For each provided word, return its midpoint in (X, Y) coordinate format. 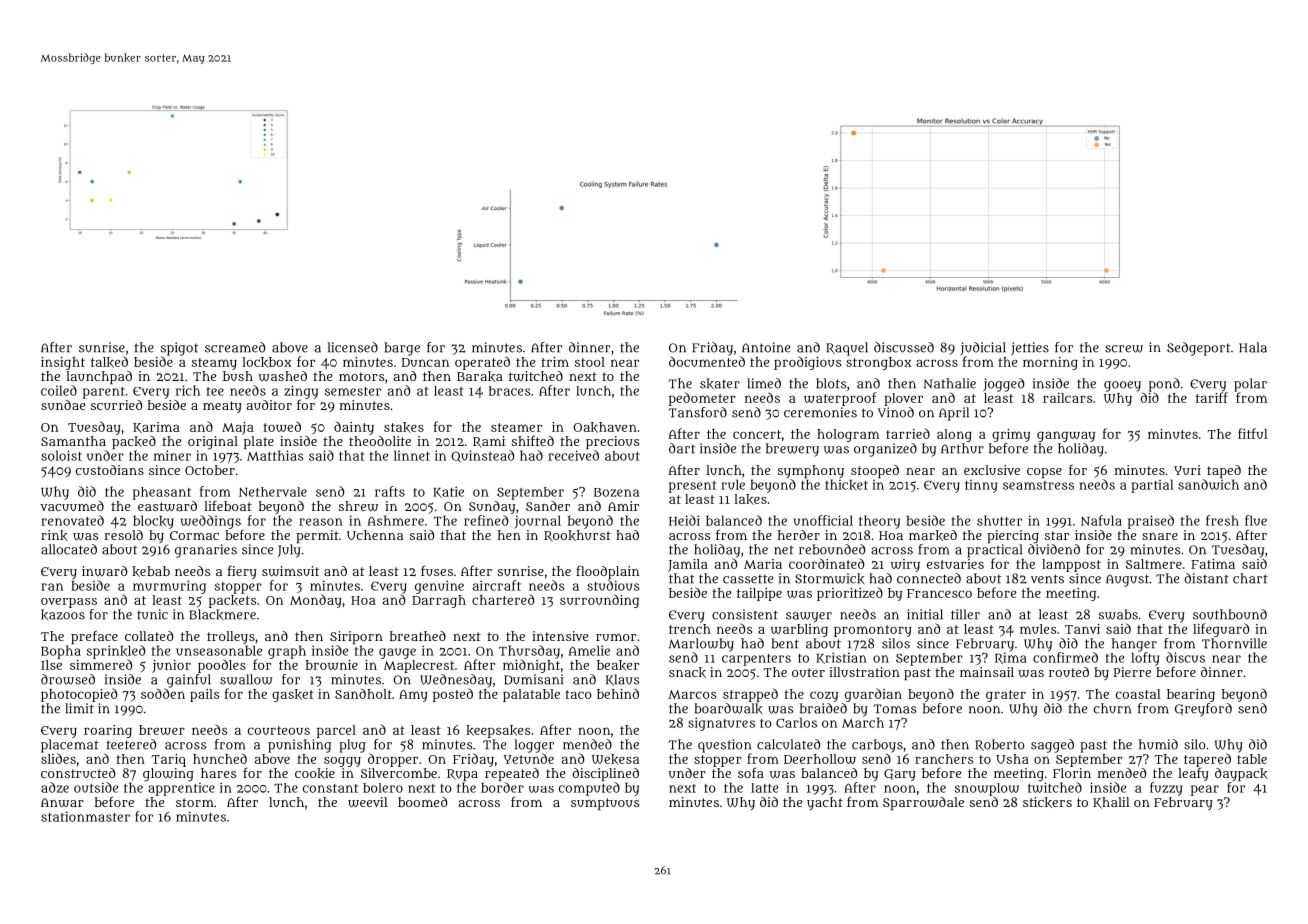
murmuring (169, 587)
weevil (368, 802)
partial (1152, 486)
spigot (179, 349)
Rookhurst (577, 536)
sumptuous (605, 804)
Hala (1253, 347)
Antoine (766, 347)
